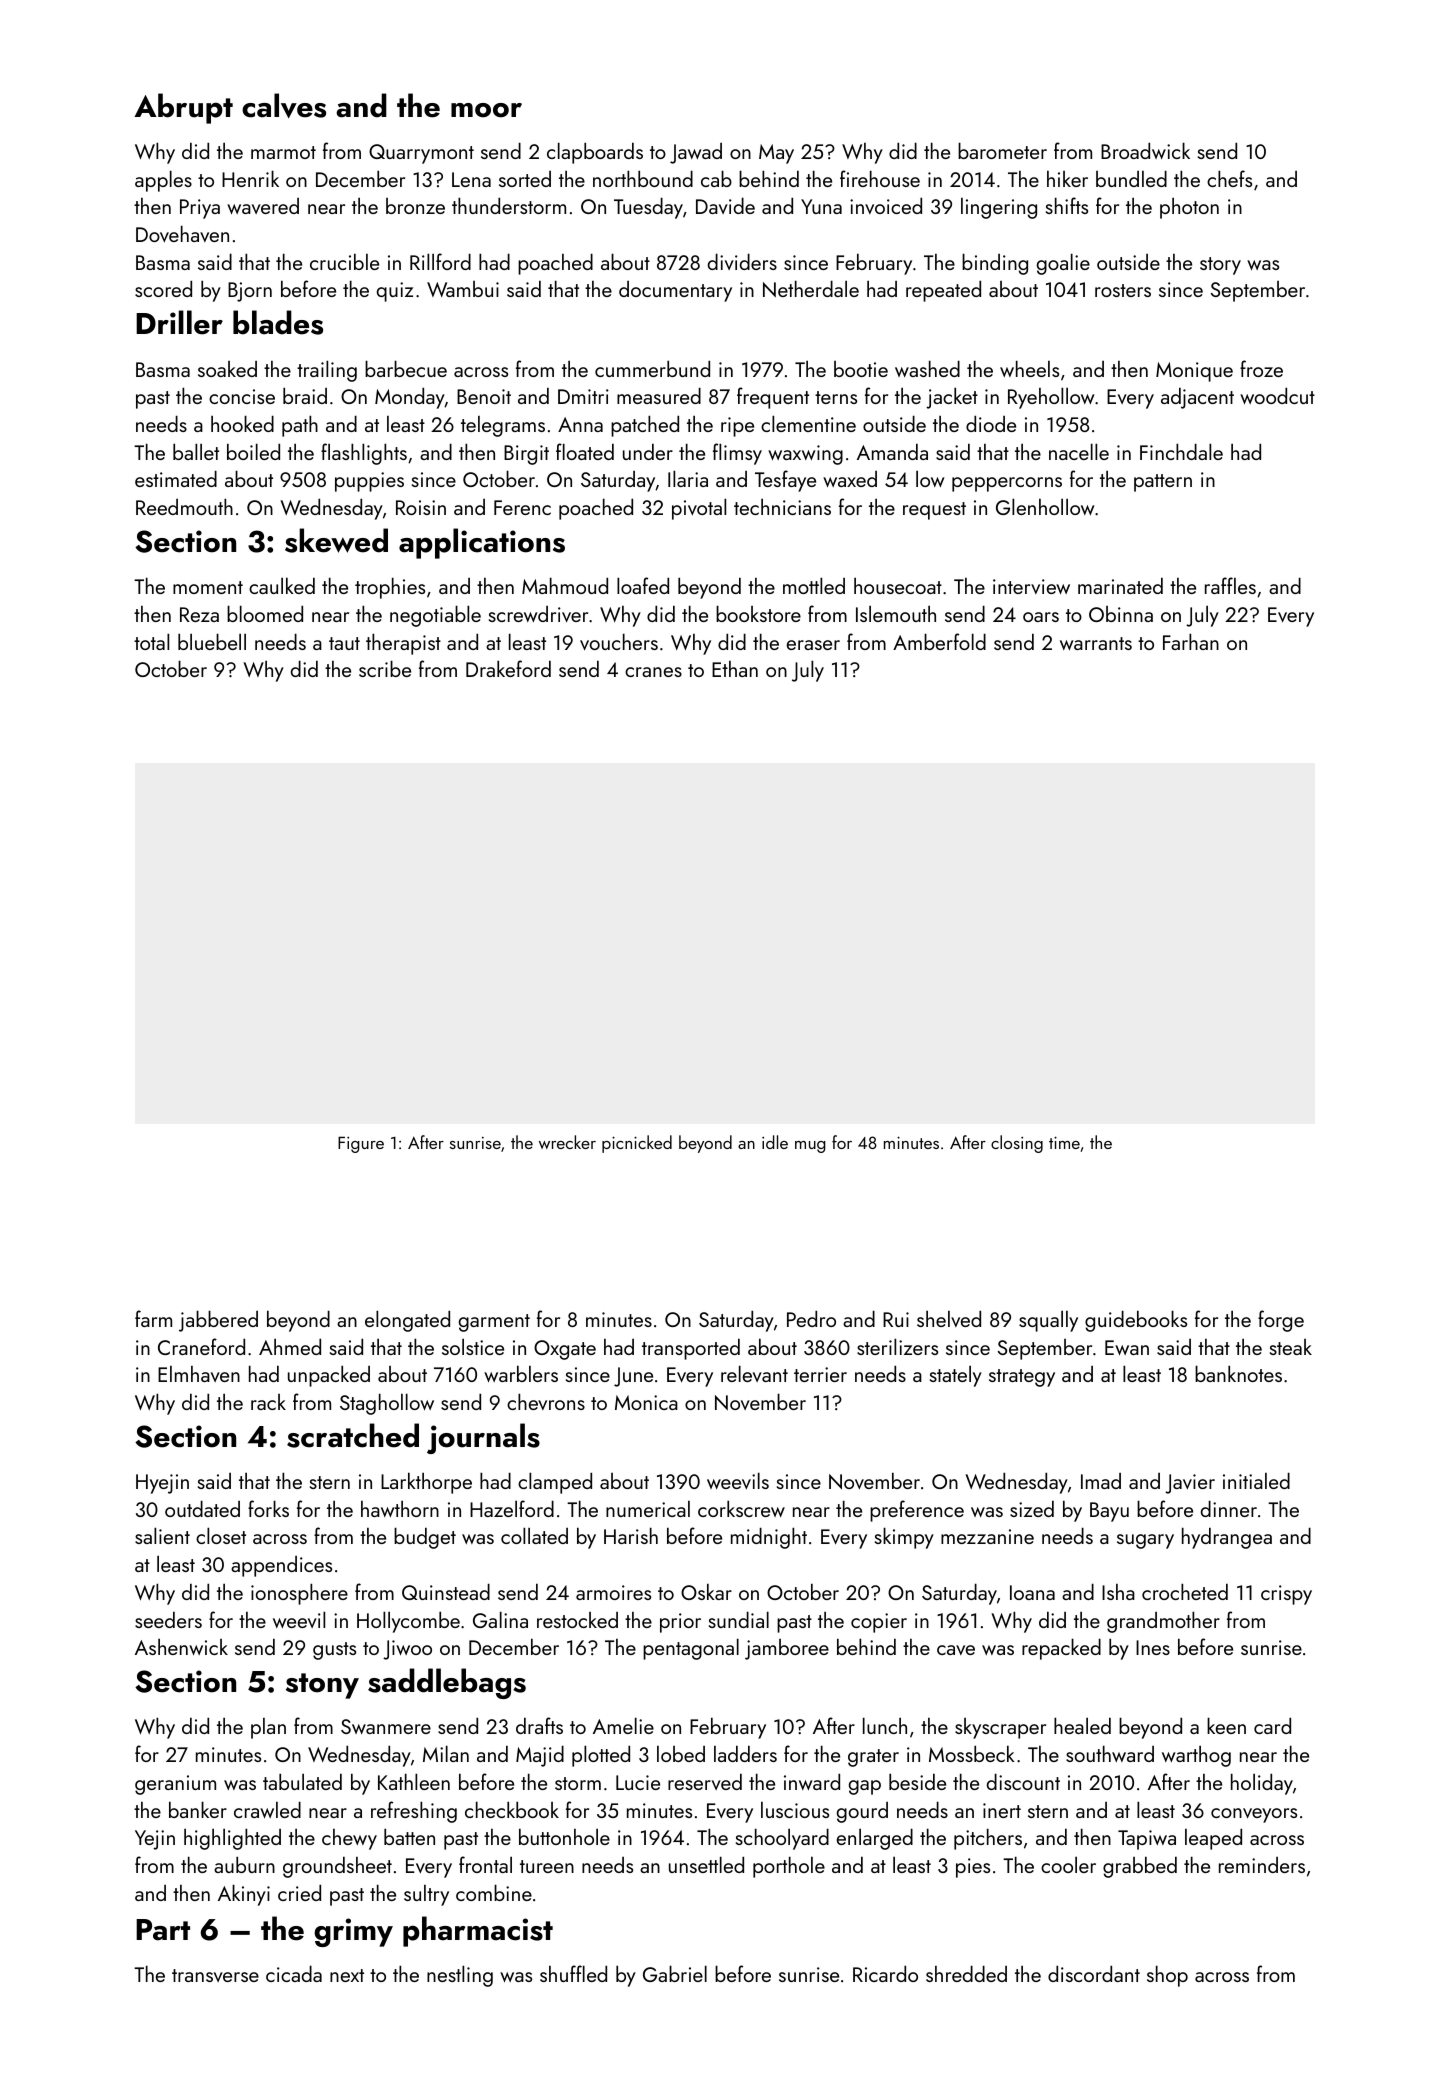  I want to click on scratched, so click(353, 1435).
